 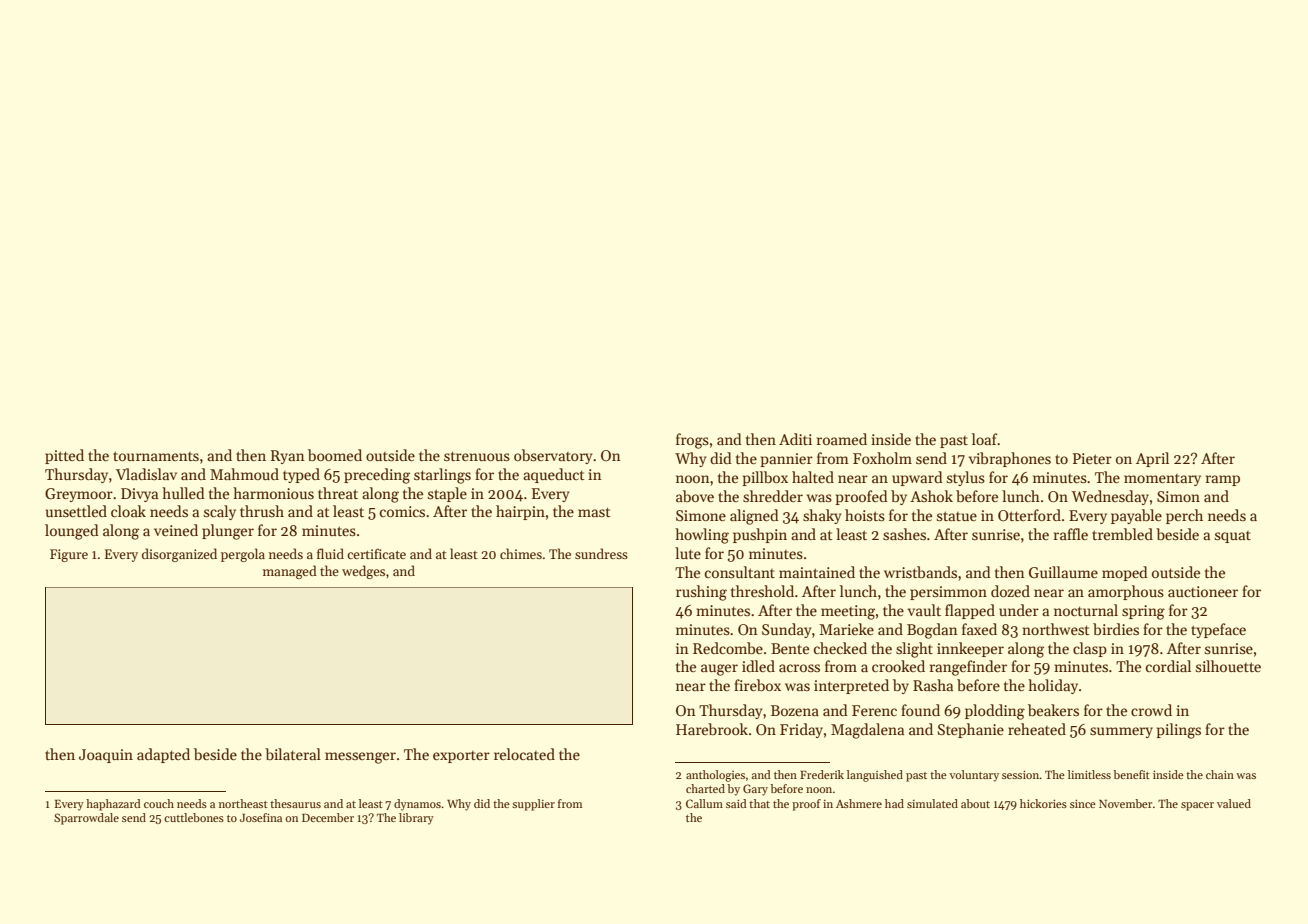 What do you see at coordinates (754, 517) in the screenshot?
I see `aligned` at bounding box center [754, 517].
